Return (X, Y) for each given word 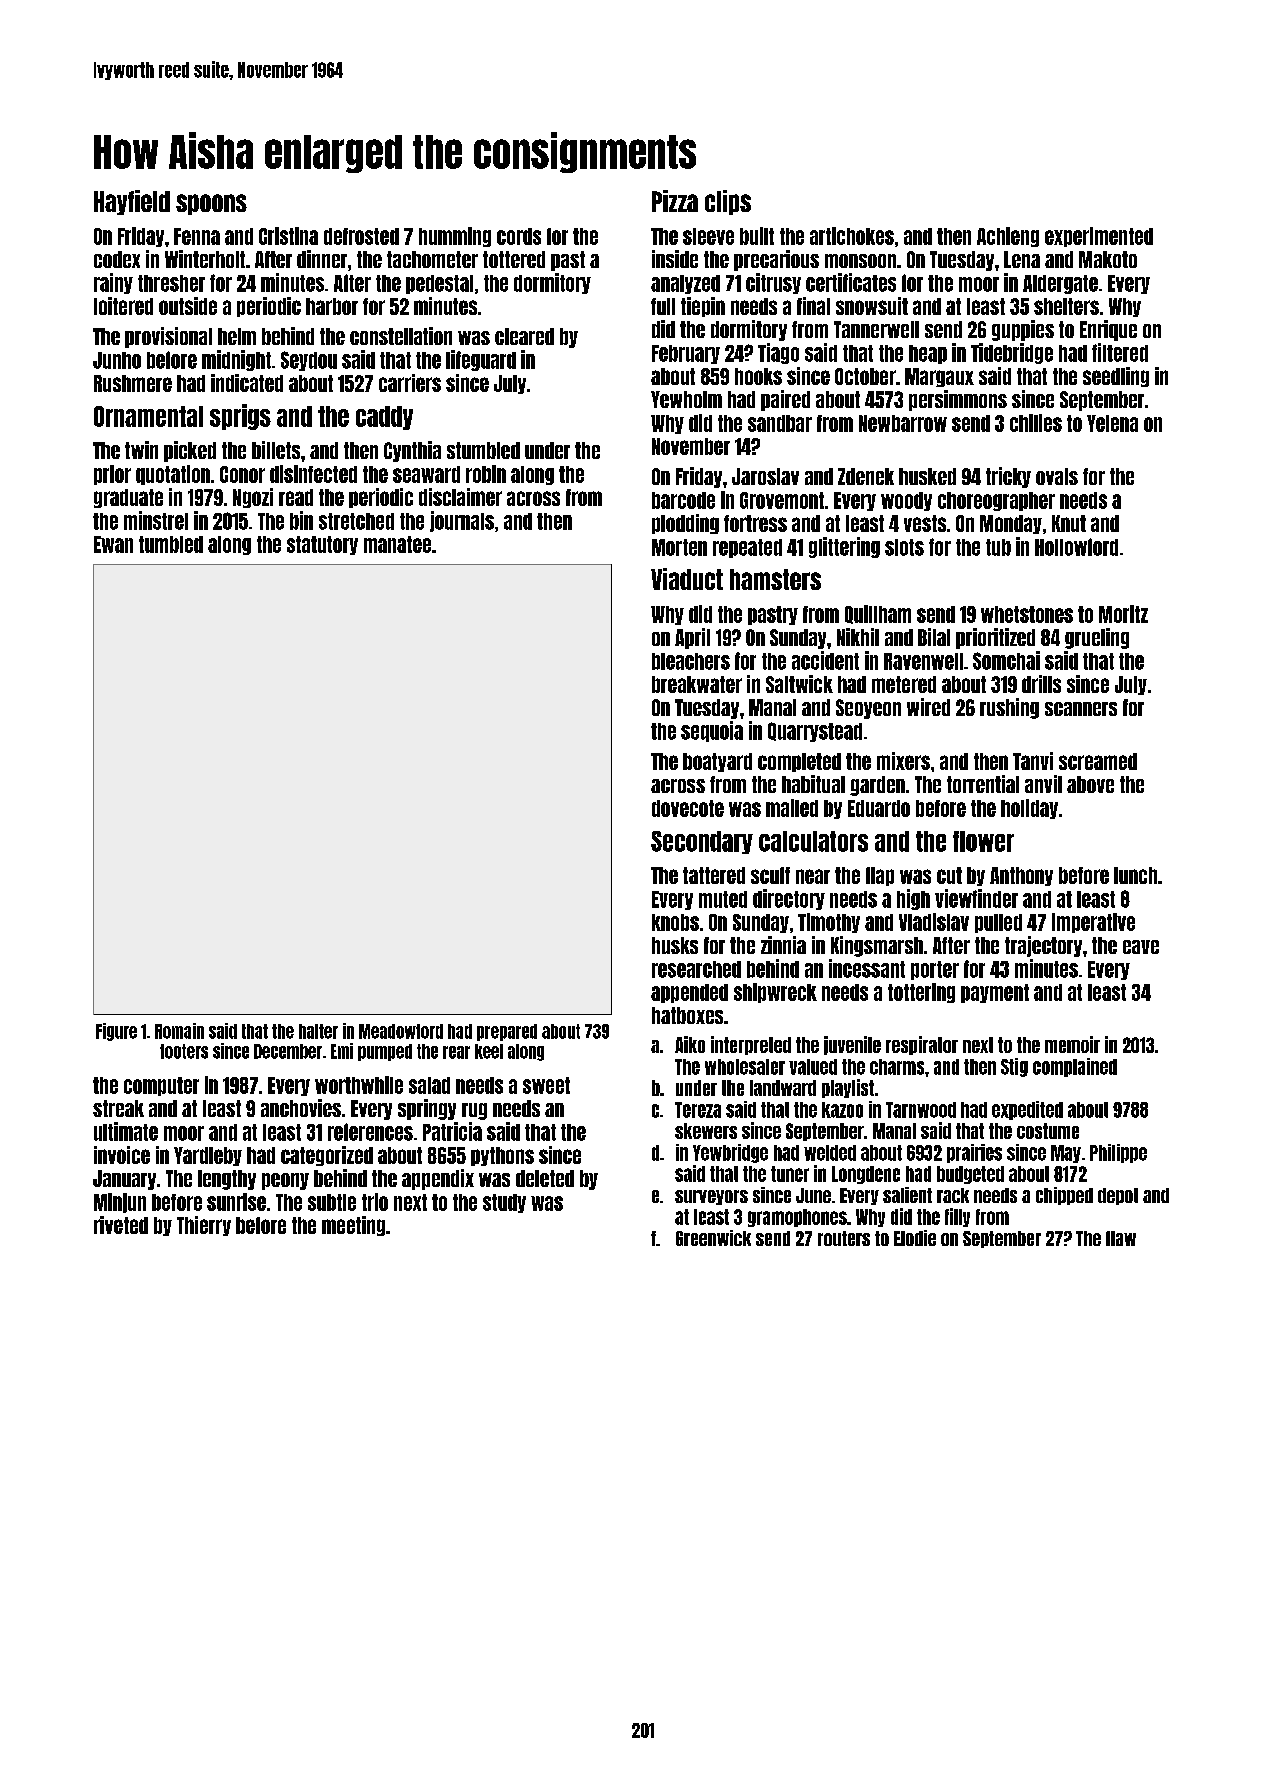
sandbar (780, 423)
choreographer (996, 501)
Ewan (113, 544)
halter (318, 1031)
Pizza (675, 201)
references (370, 1132)
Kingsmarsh (877, 946)
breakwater (697, 684)
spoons (211, 204)
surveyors (711, 1197)
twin (141, 450)
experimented (1099, 237)
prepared (507, 1032)
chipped (1064, 1196)
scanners (1081, 709)
